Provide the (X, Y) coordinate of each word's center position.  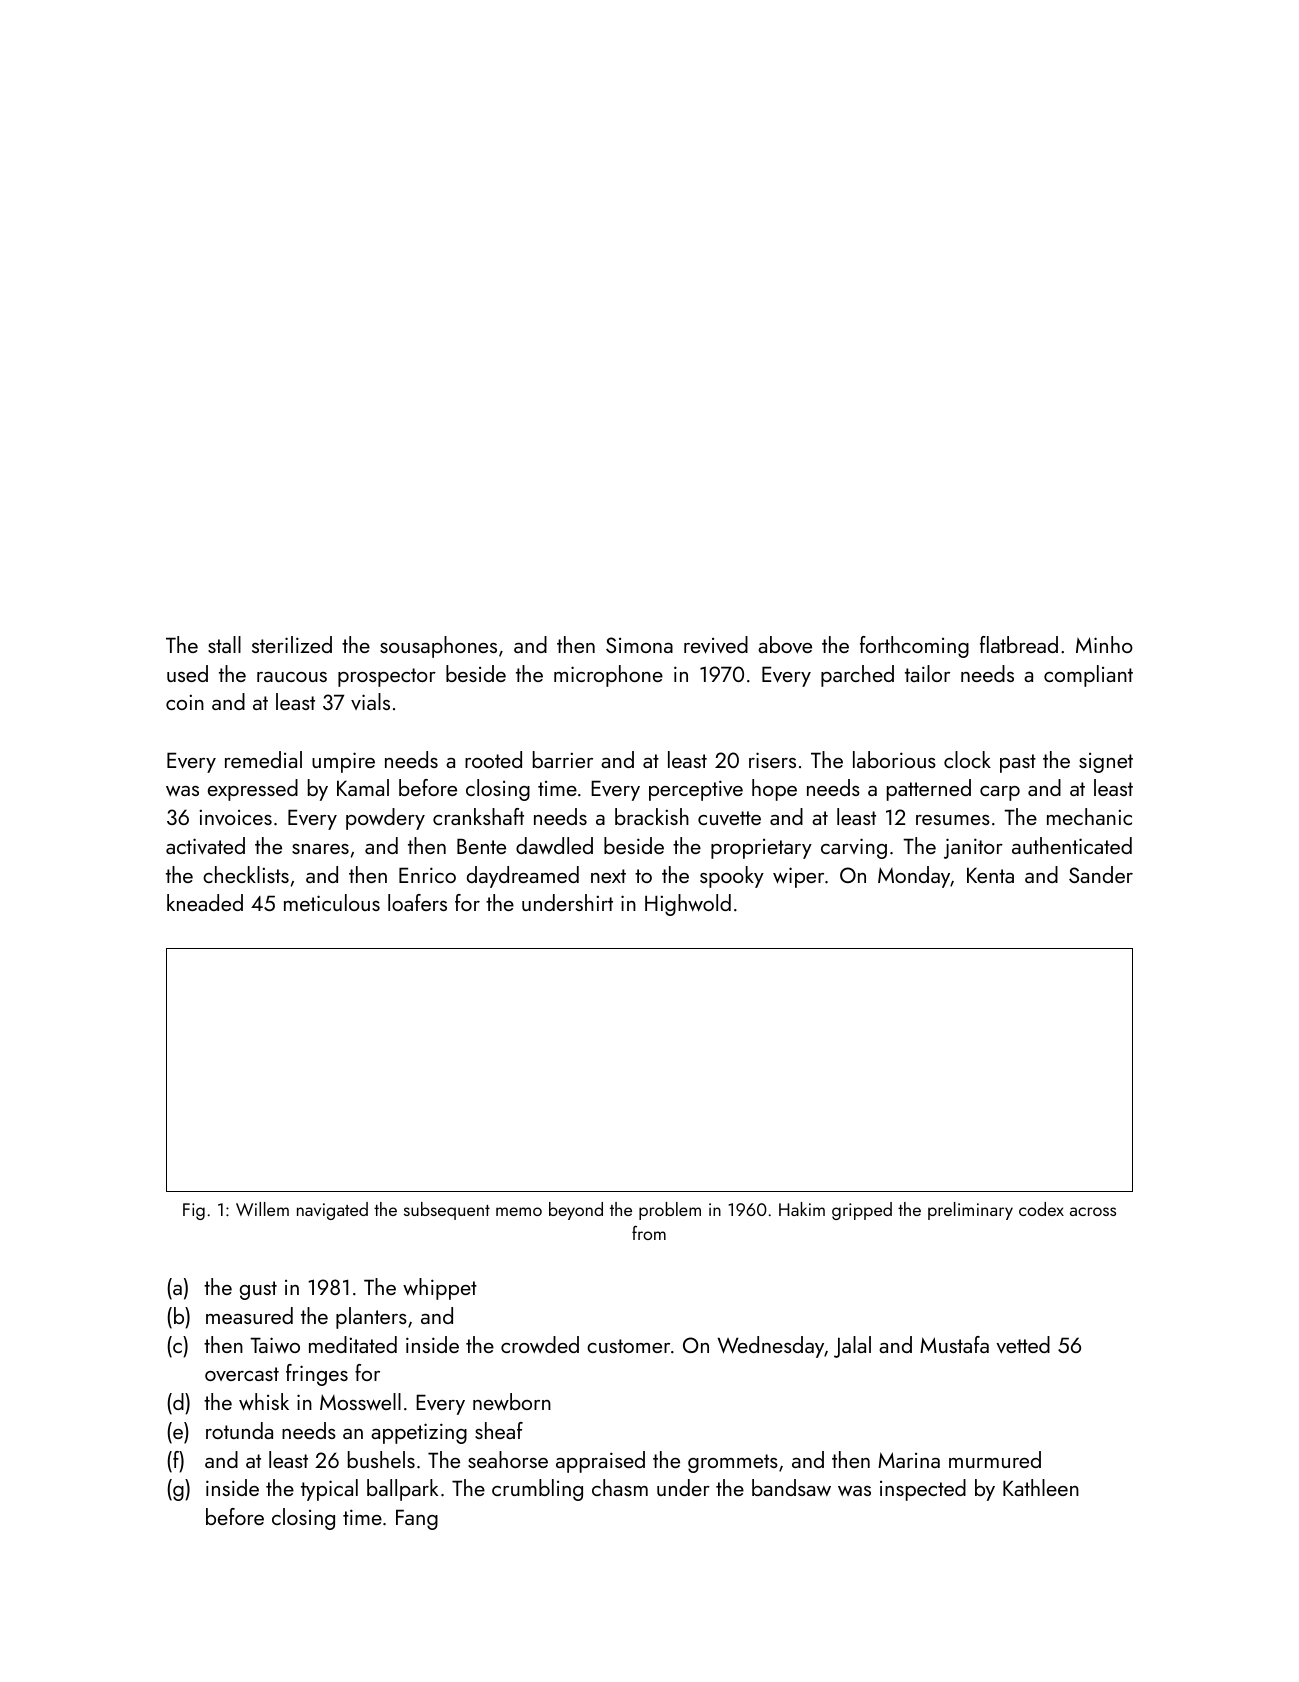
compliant (1088, 676)
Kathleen (1041, 1487)
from (649, 1233)
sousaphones (438, 647)
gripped (862, 1211)
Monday (914, 877)
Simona (639, 645)
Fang (417, 1519)
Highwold (688, 905)
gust (258, 1290)
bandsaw (791, 1487)
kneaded (205, 902)
